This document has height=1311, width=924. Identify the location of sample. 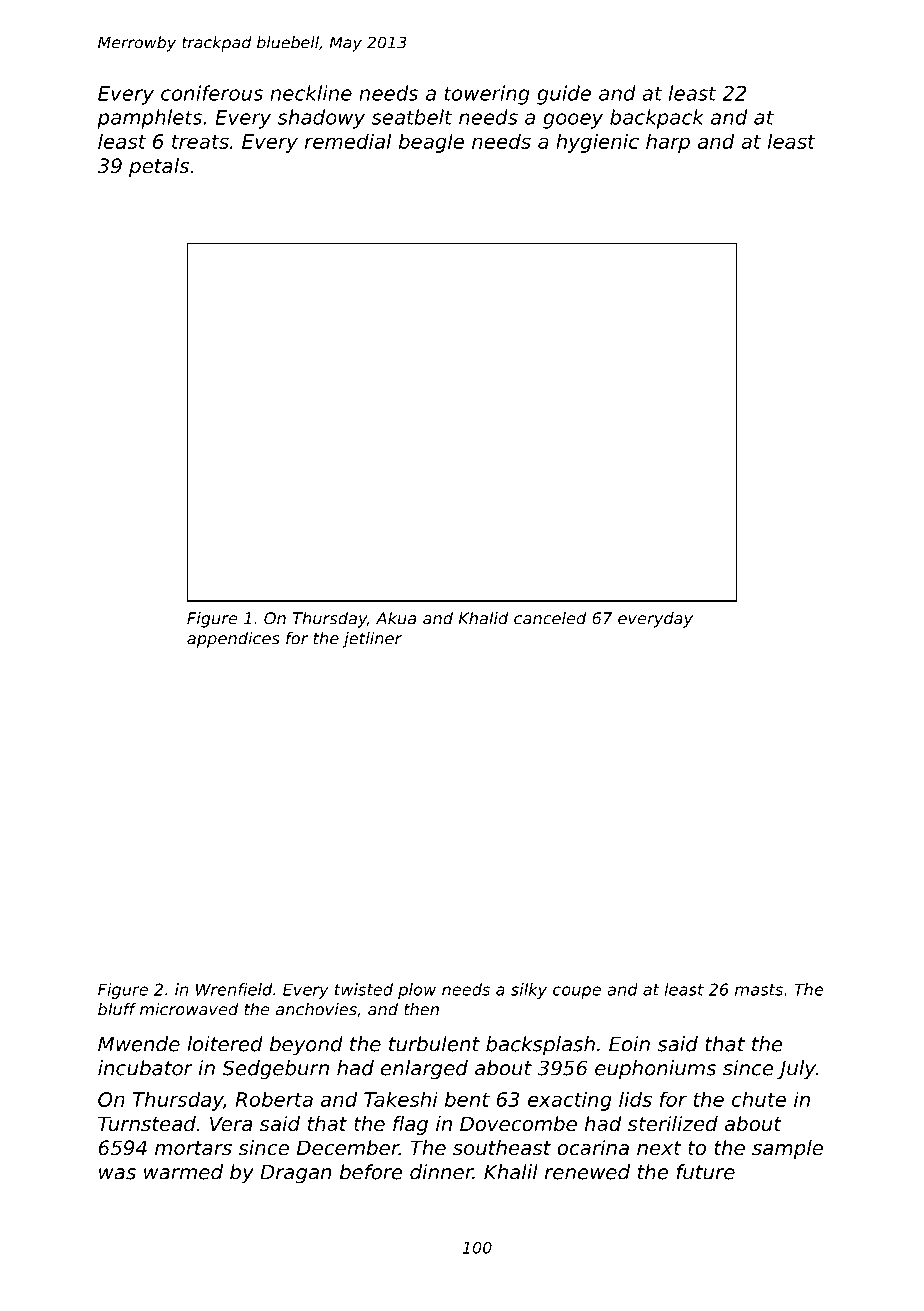
(787, 1149).
